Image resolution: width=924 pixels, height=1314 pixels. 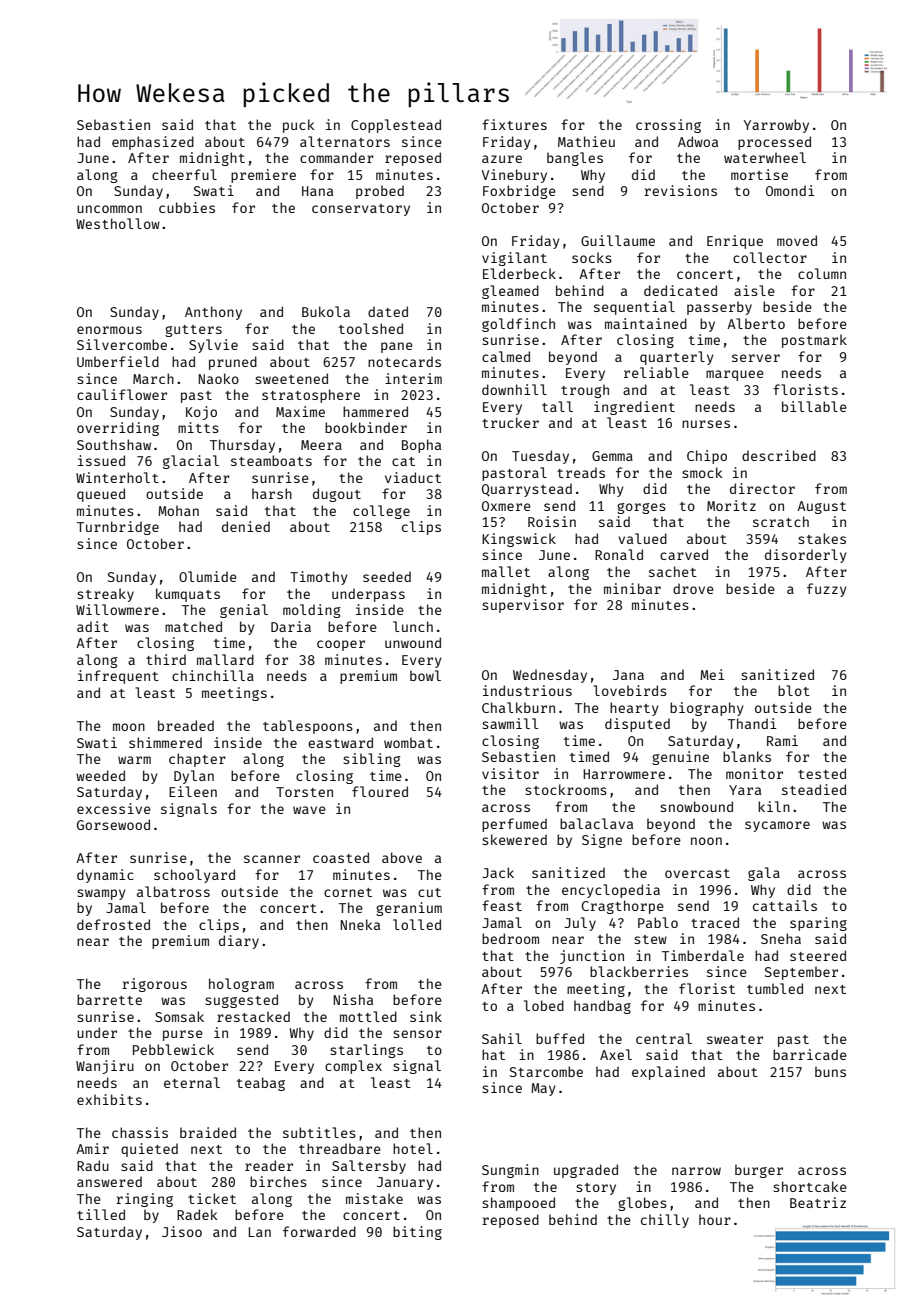 I want to click on Foxbridge, so click(x=519, y=192).
